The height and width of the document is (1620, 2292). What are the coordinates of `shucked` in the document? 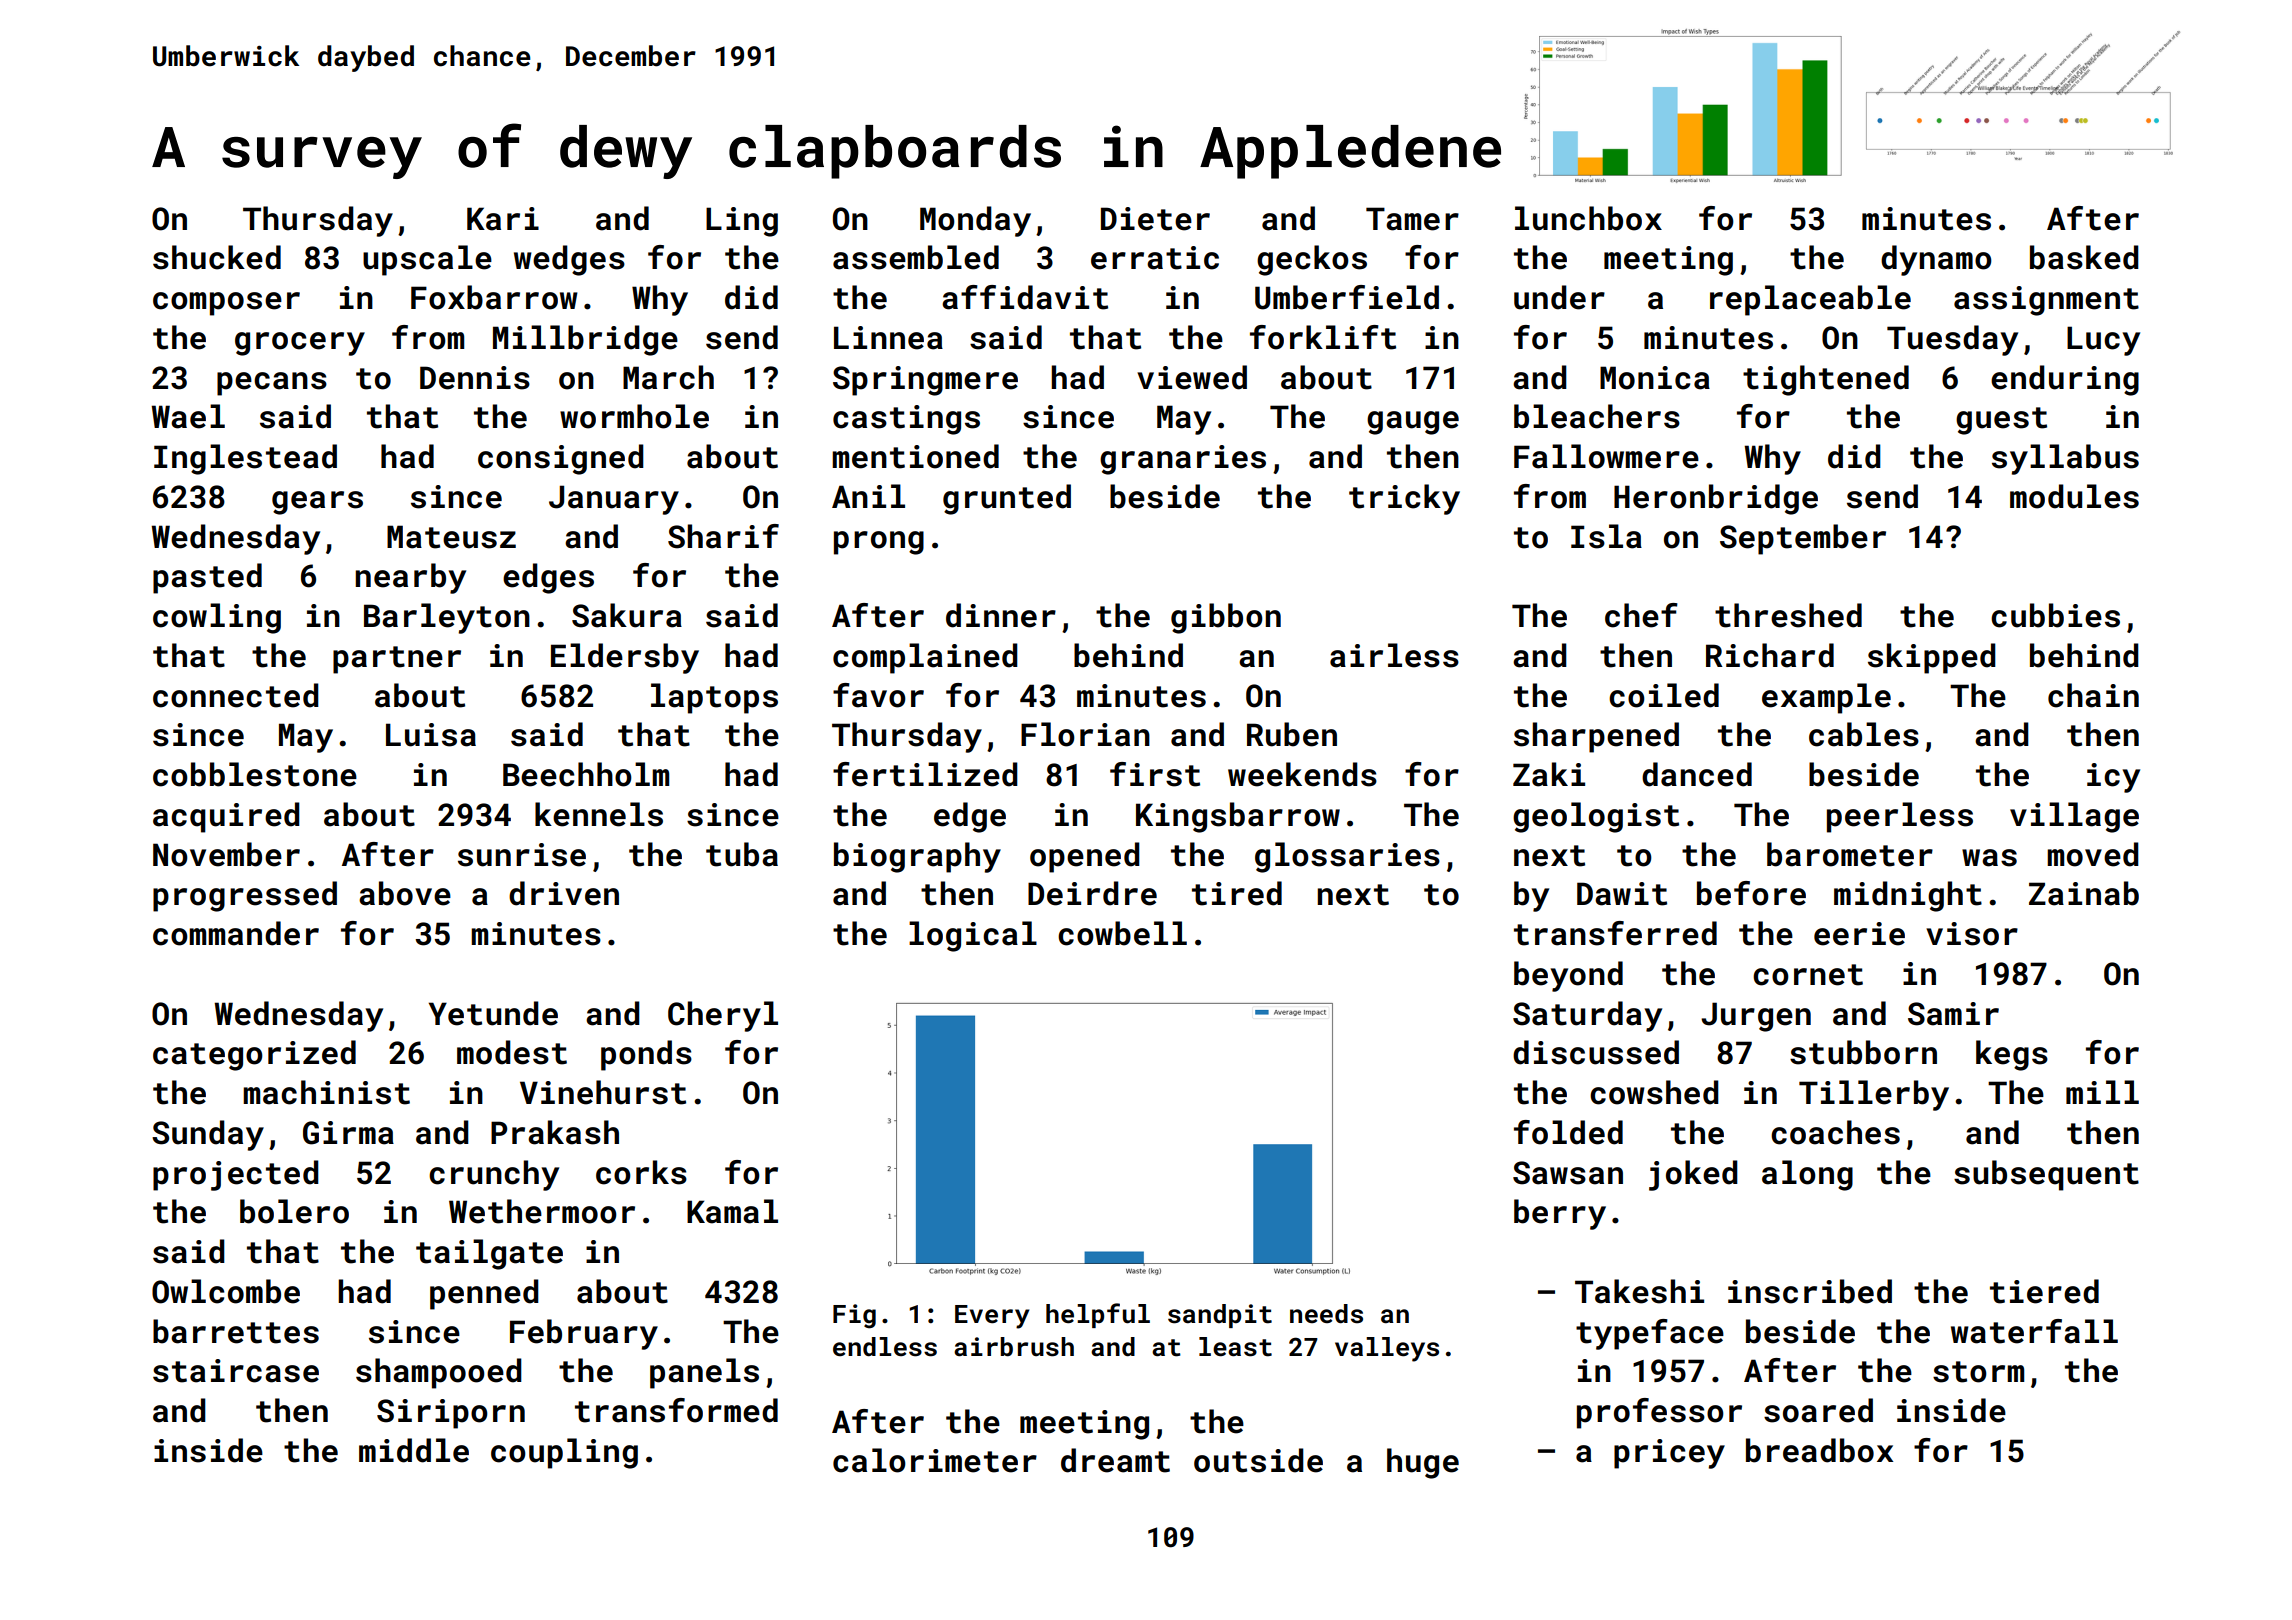 It's located at (217, 257).
